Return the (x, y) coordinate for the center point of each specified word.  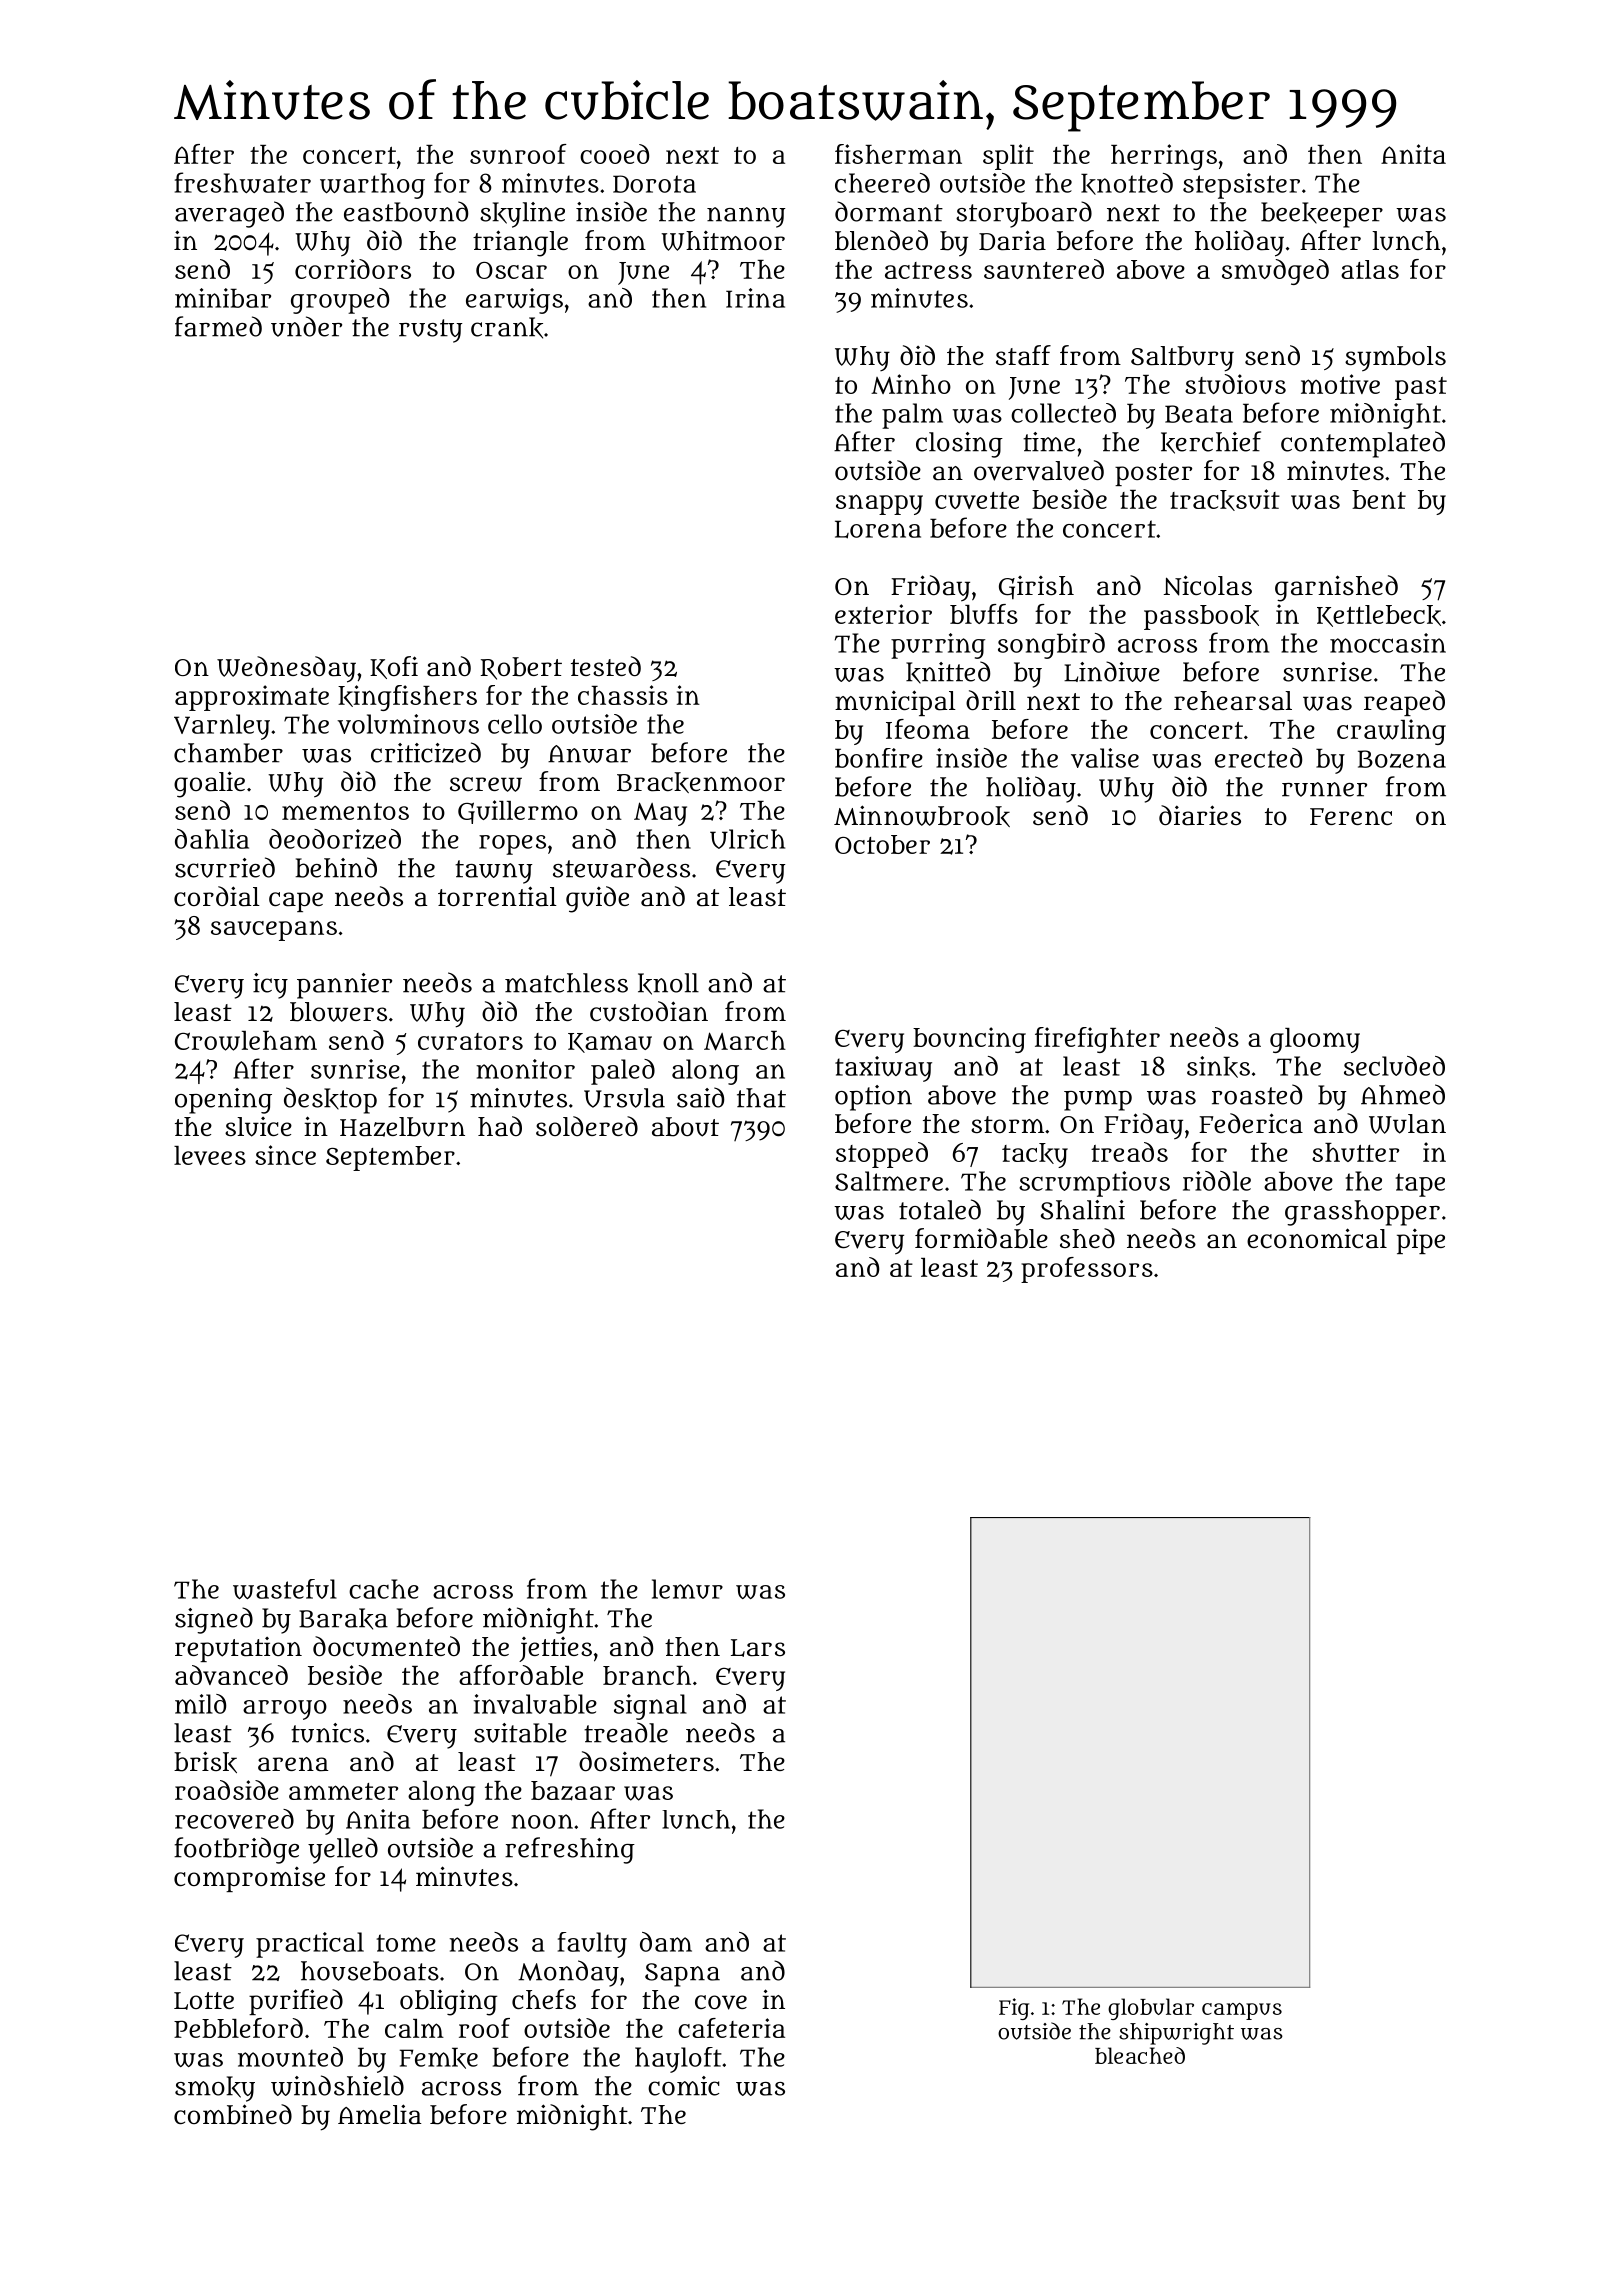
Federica (1251, 1123)
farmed (218, 326)
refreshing (570, 1850)
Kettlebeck (1379, 616)
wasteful (285, 1589)
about (685, 1127)
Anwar (589, 754)
